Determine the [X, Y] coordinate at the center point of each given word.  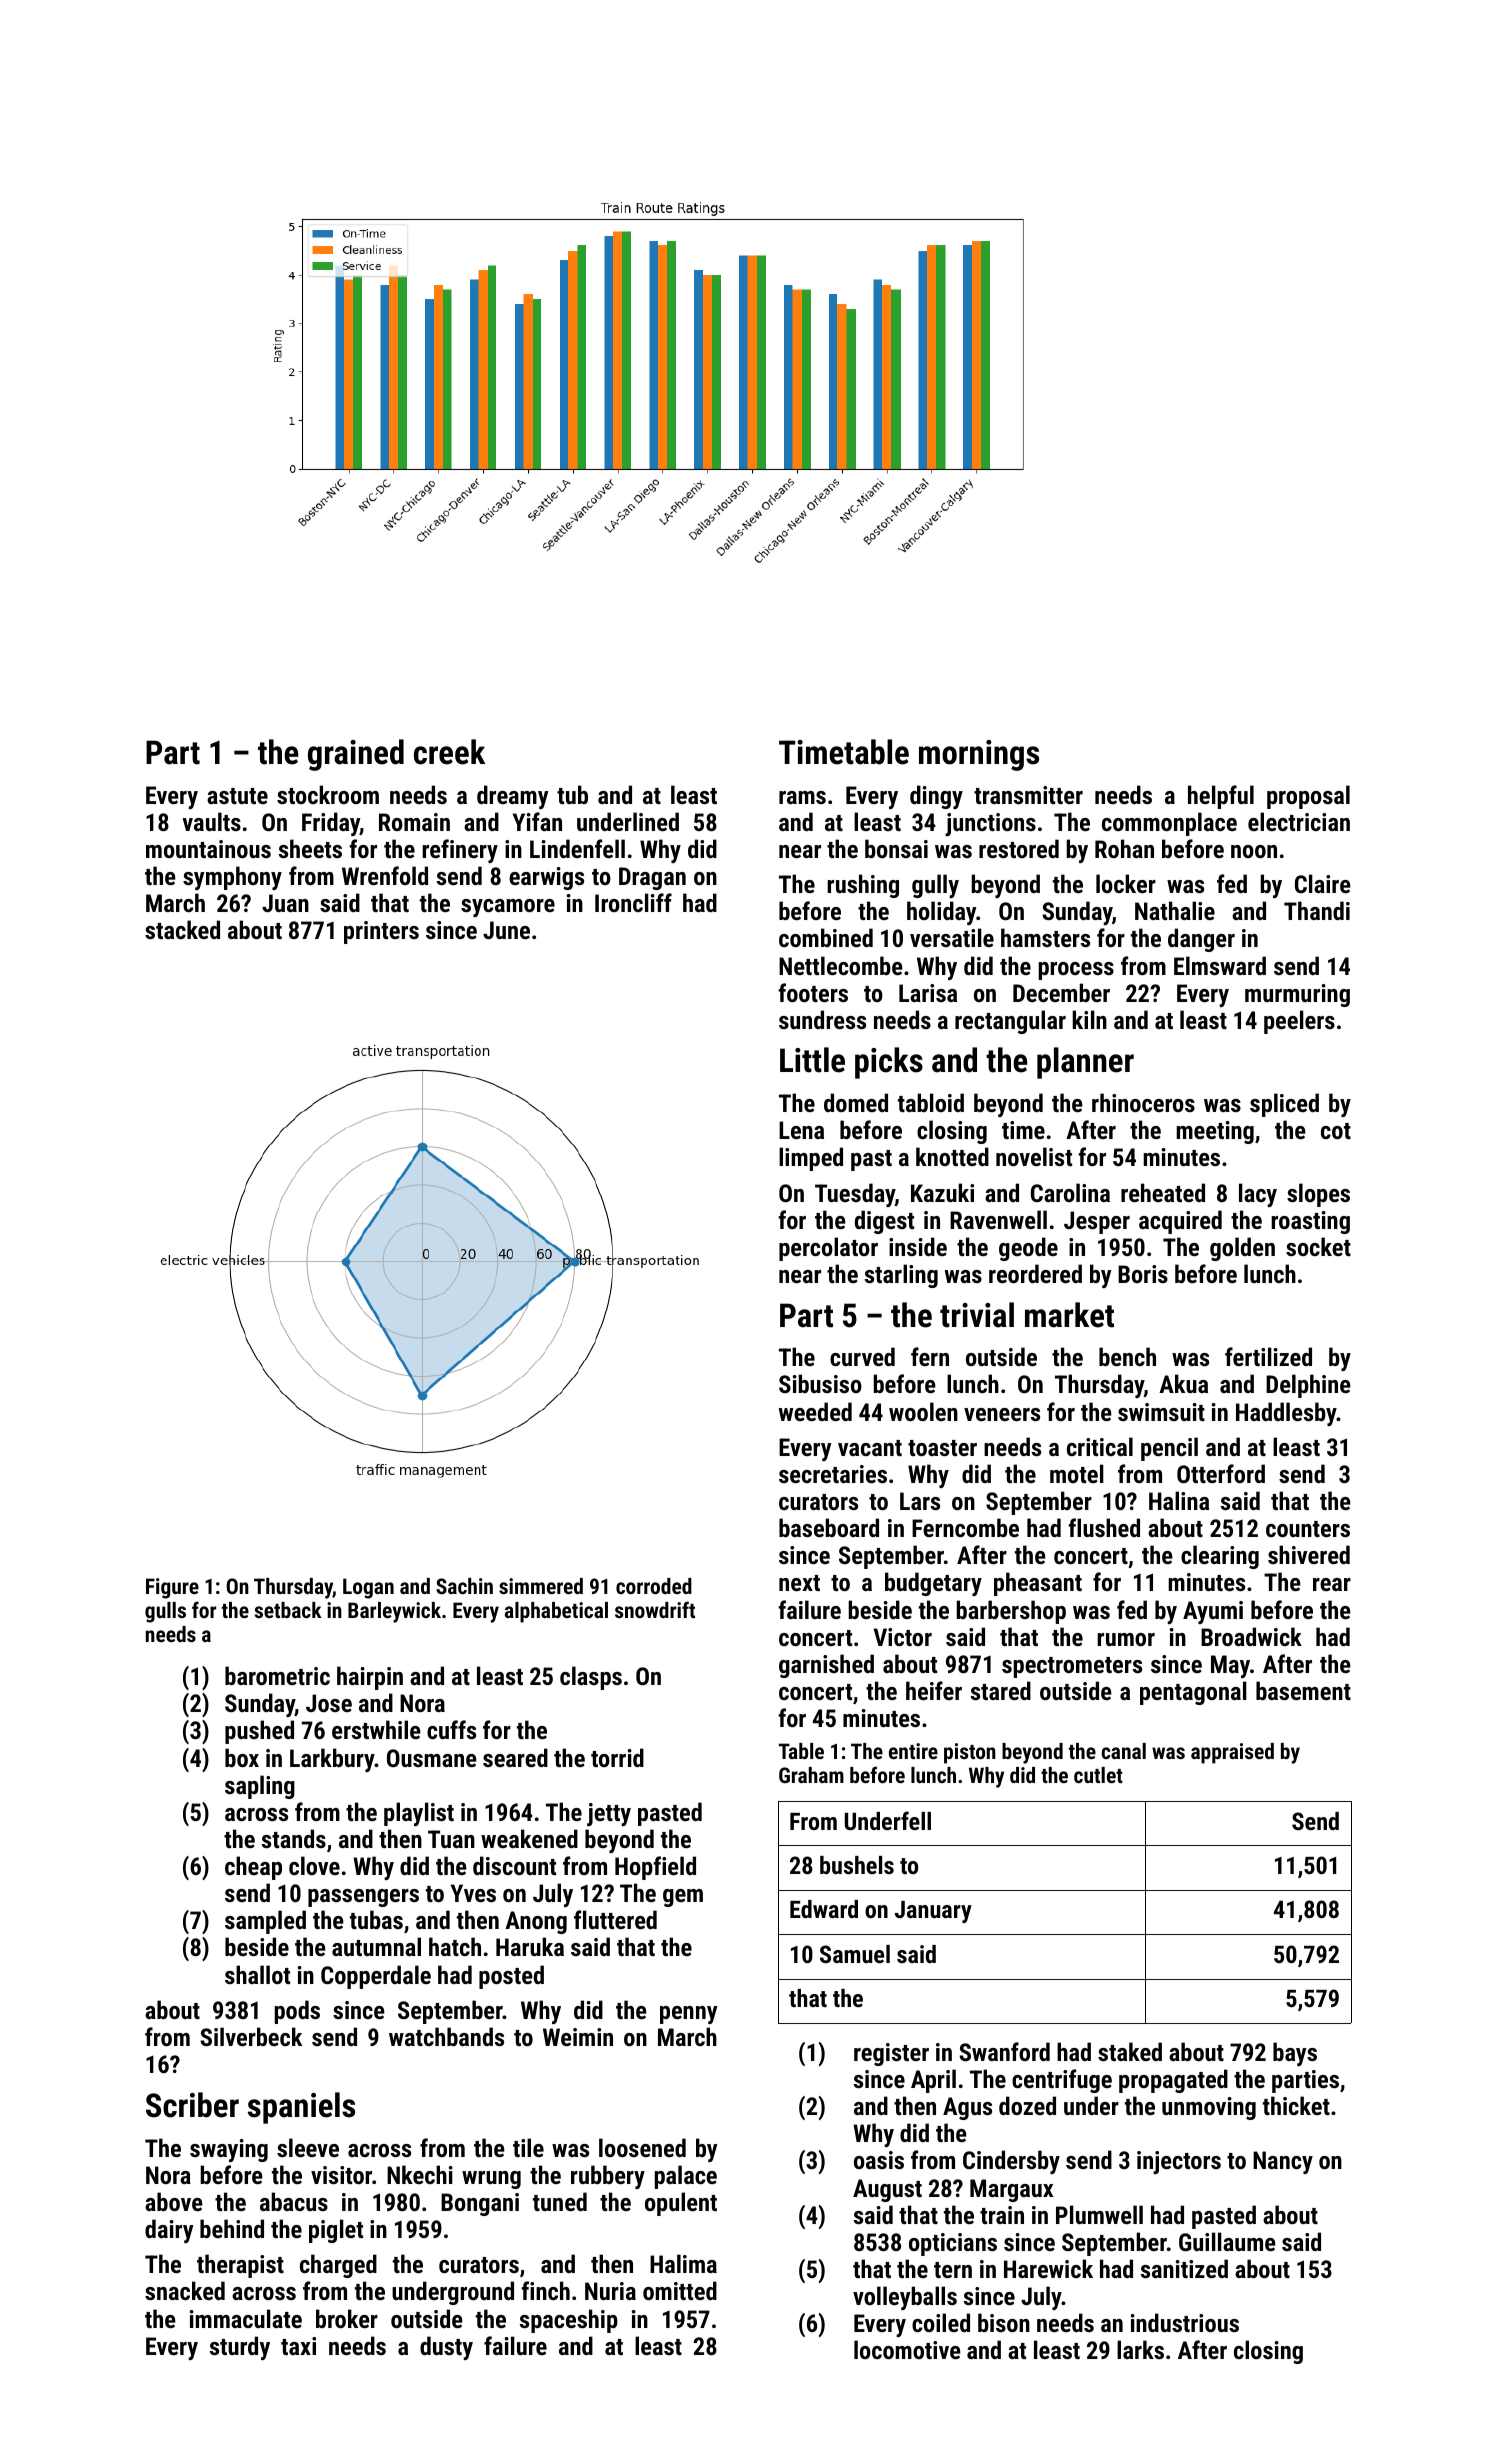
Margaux [1011, 2190]
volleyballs [905, 2298]
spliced [1284, 1105]
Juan [285, 903]
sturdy [240, 2348]
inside [918, 1246]
